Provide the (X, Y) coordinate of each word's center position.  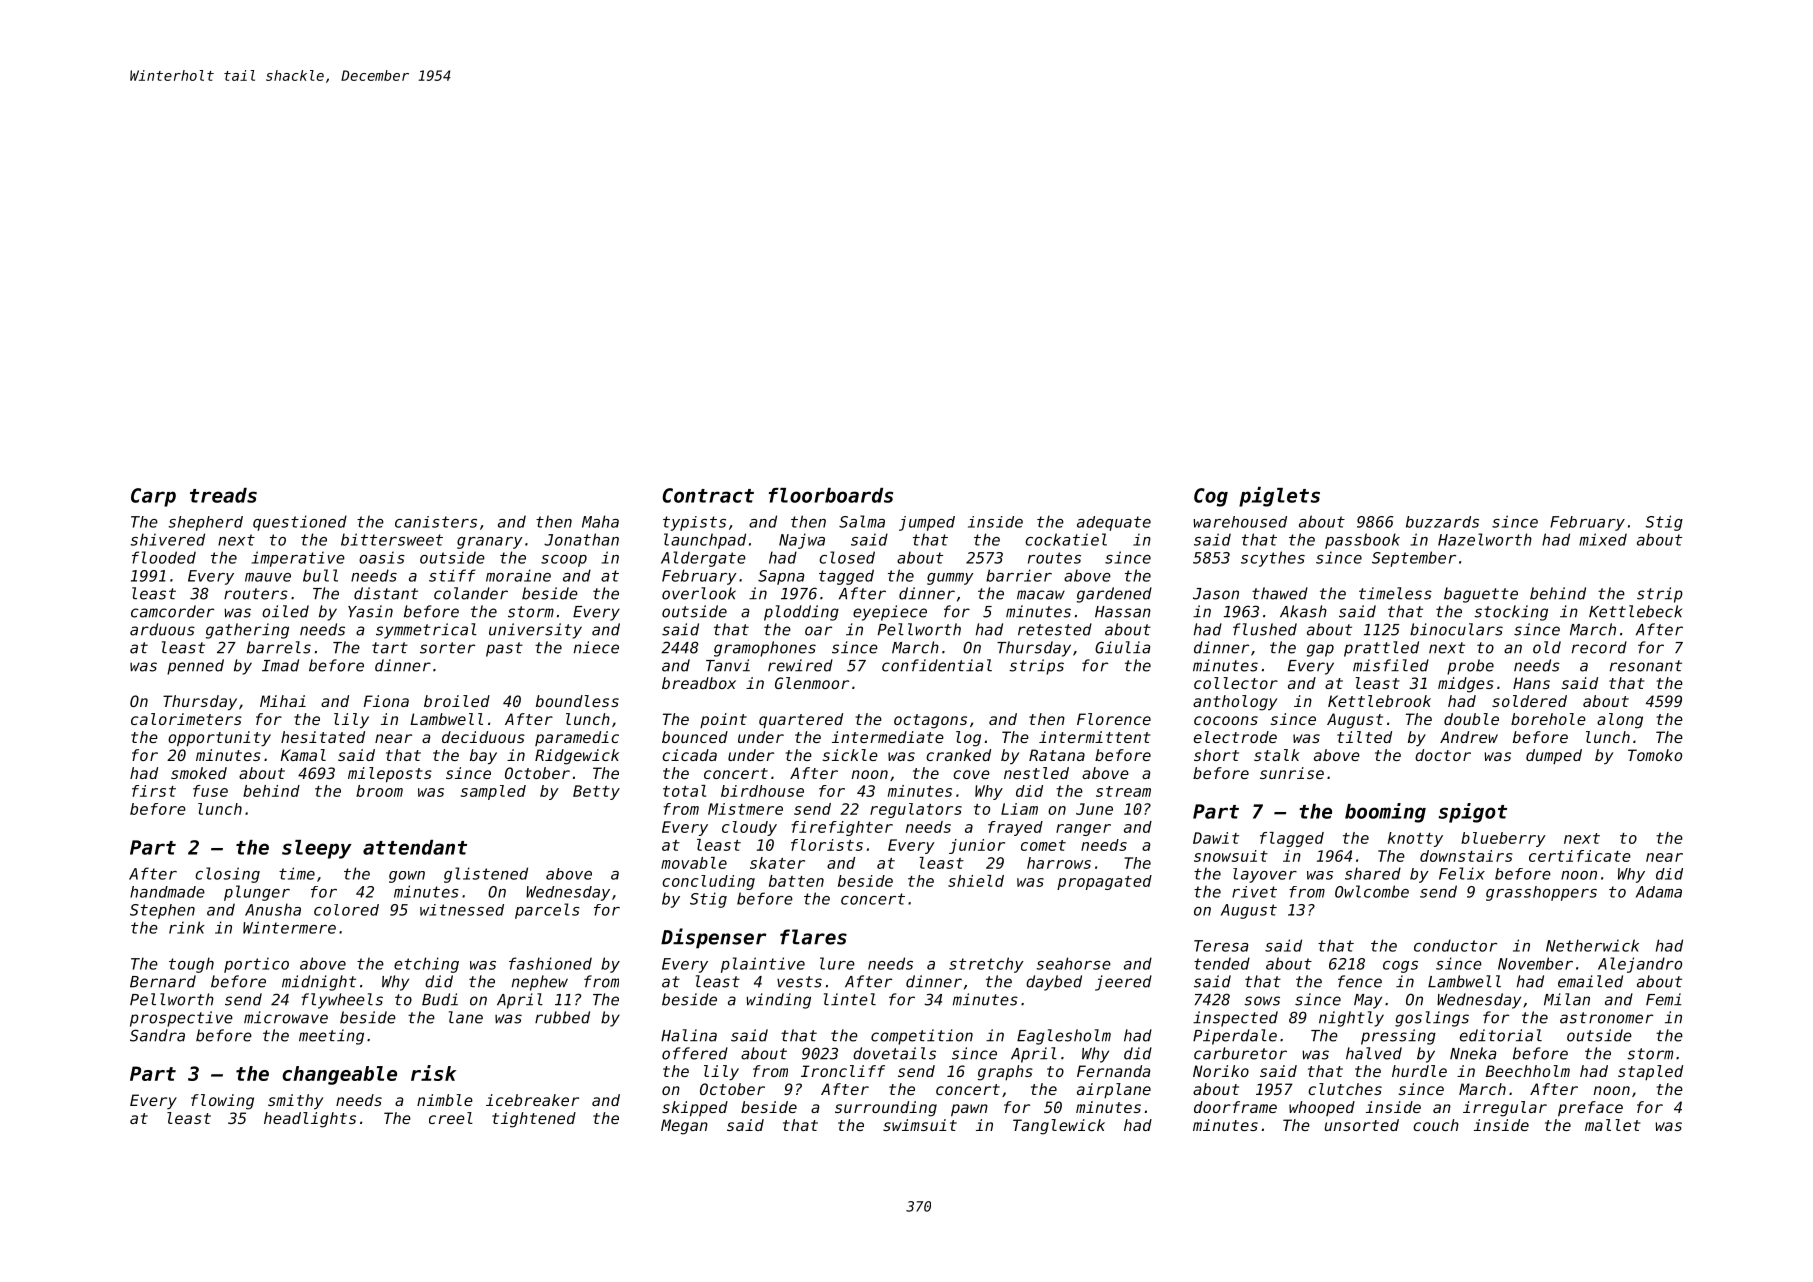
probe (1470, 667)
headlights (310, 1120)
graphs (1005, 1073)
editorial (1501, 1035)
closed (847, 557)
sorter (447, 648)
